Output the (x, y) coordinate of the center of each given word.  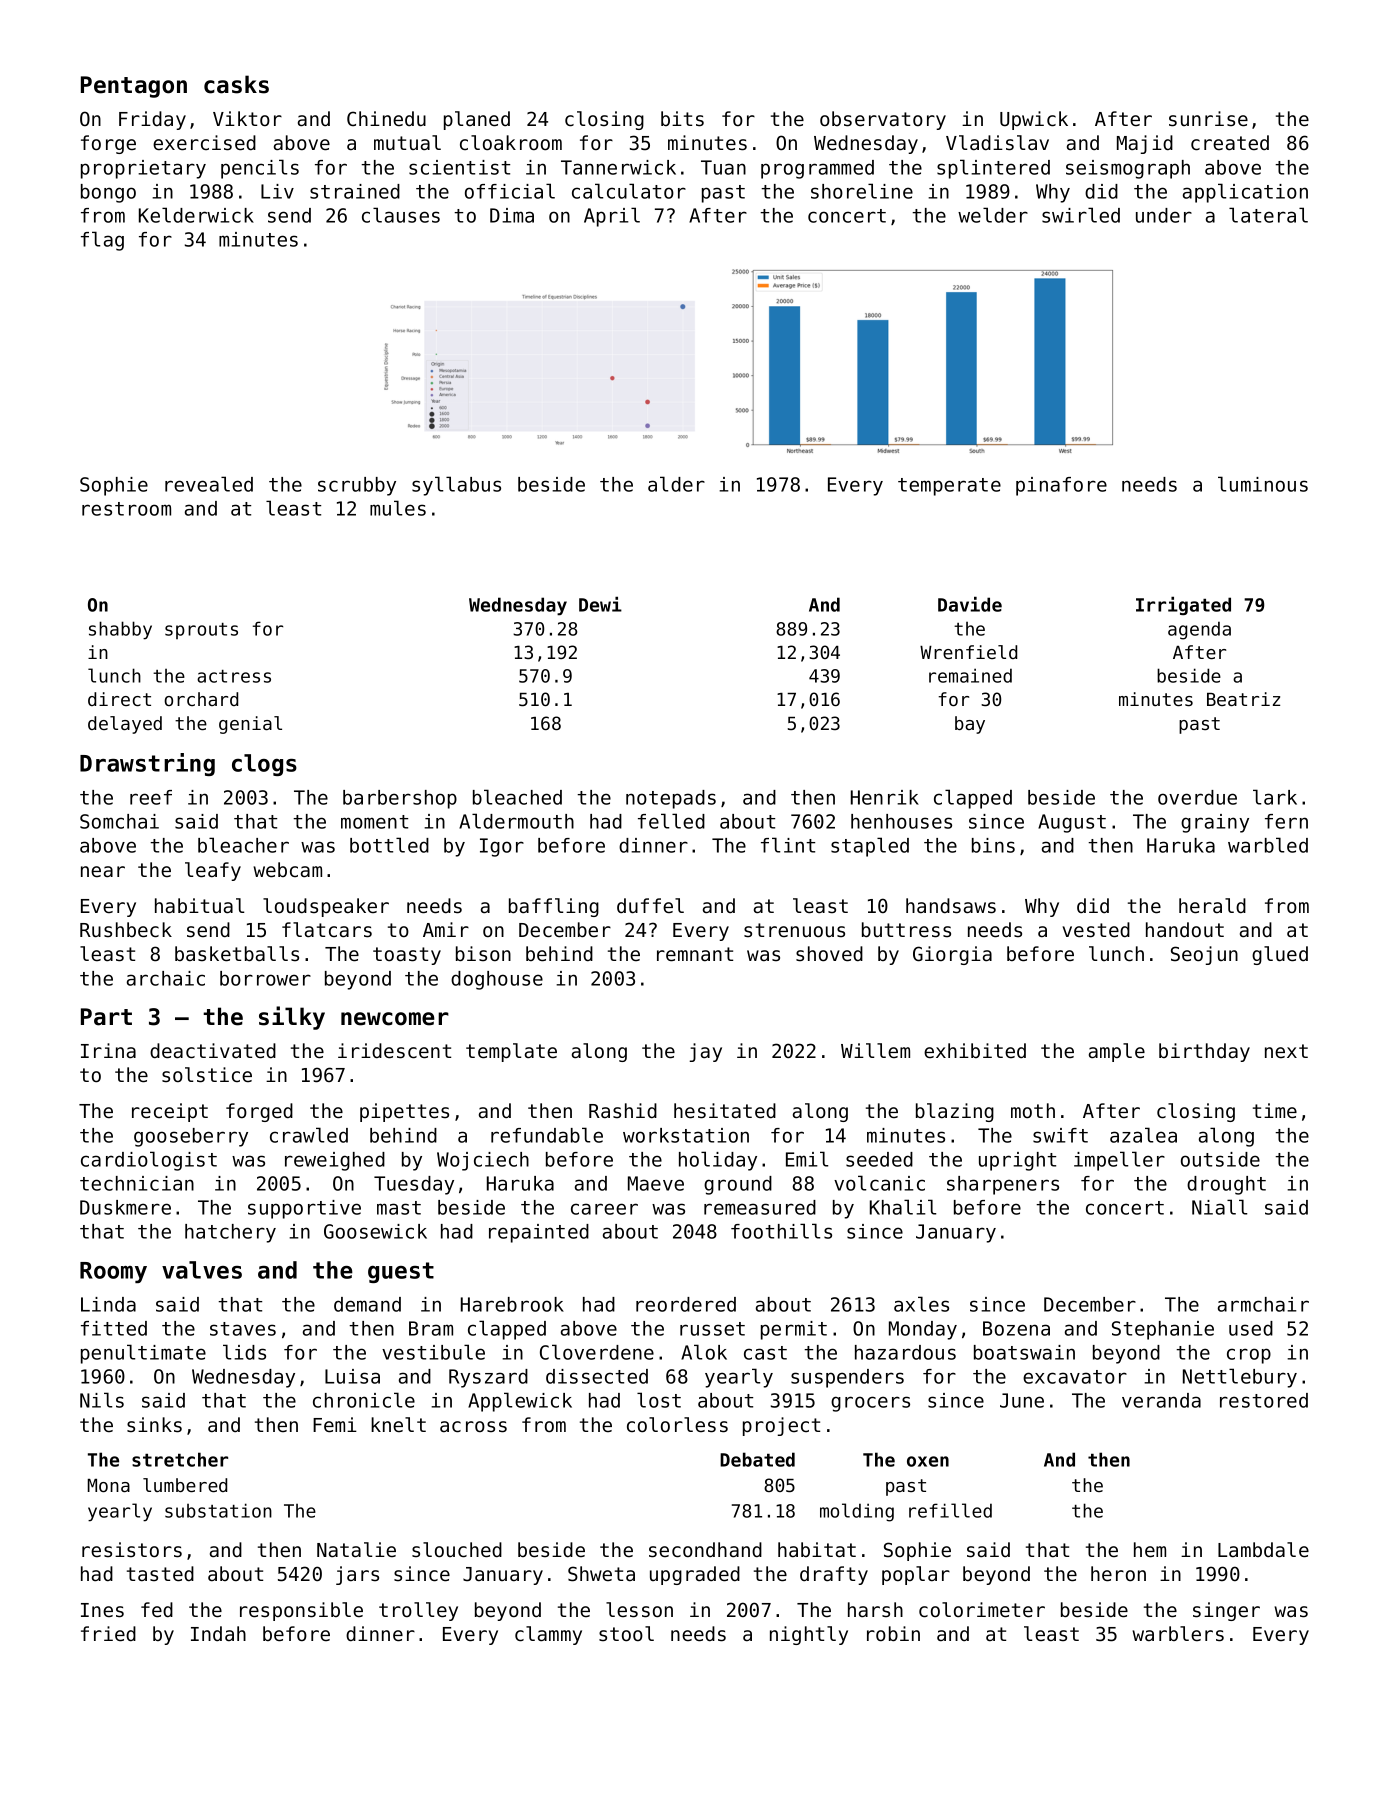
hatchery (230, 1233)
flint (788, 845)
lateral (1268, 215)
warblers (1178, 1634)
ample (1117, 1052)
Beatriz (1243, 699)
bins (993, 845)
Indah (218, 1633)
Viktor (247, 118)
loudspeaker (326, 907)
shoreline (862, 191)
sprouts (201, 631)
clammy (548, 1635)
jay (706, 1052)
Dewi (600, 604)
